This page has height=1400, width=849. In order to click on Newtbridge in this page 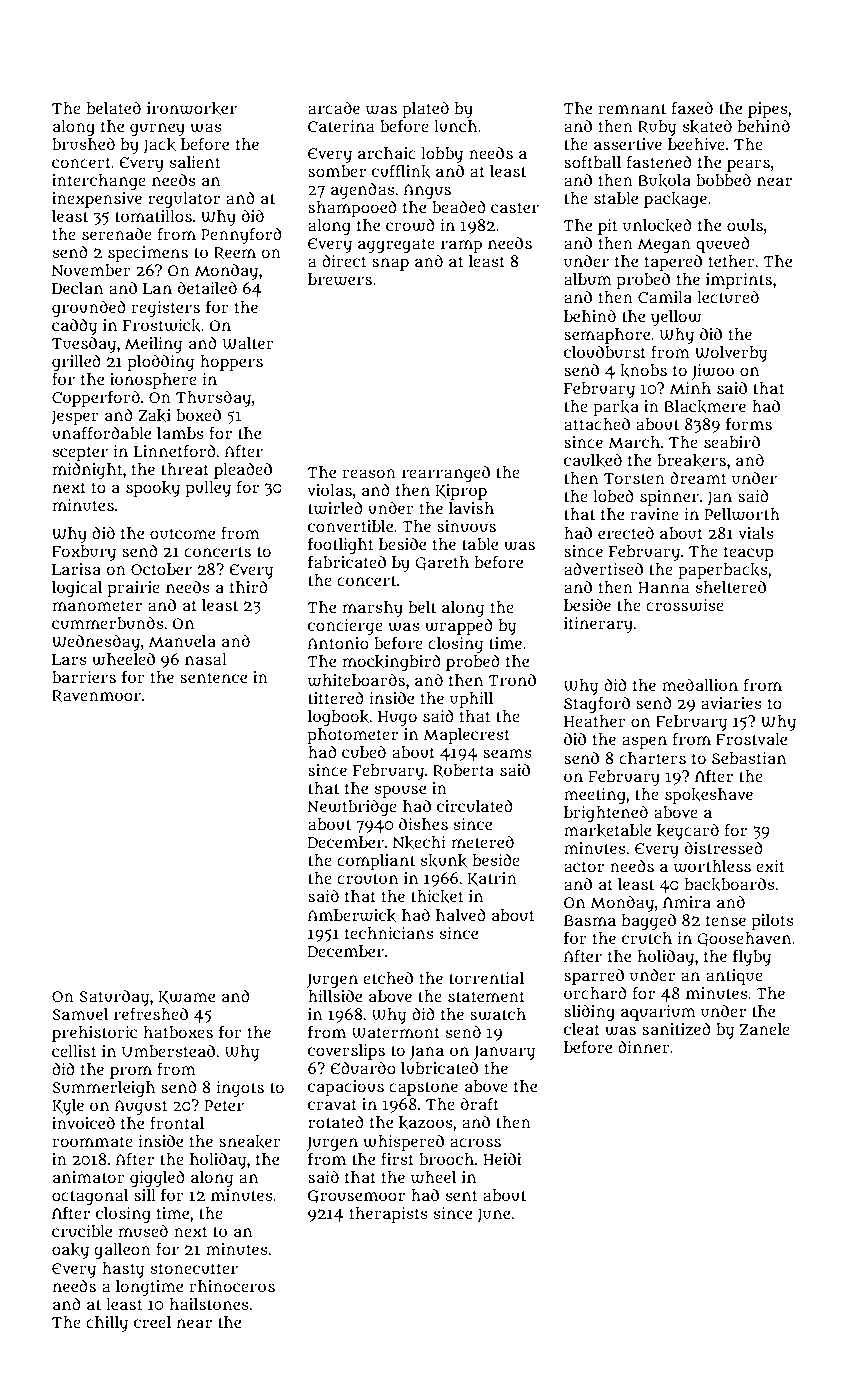, I will do `click(352, 808)`.
